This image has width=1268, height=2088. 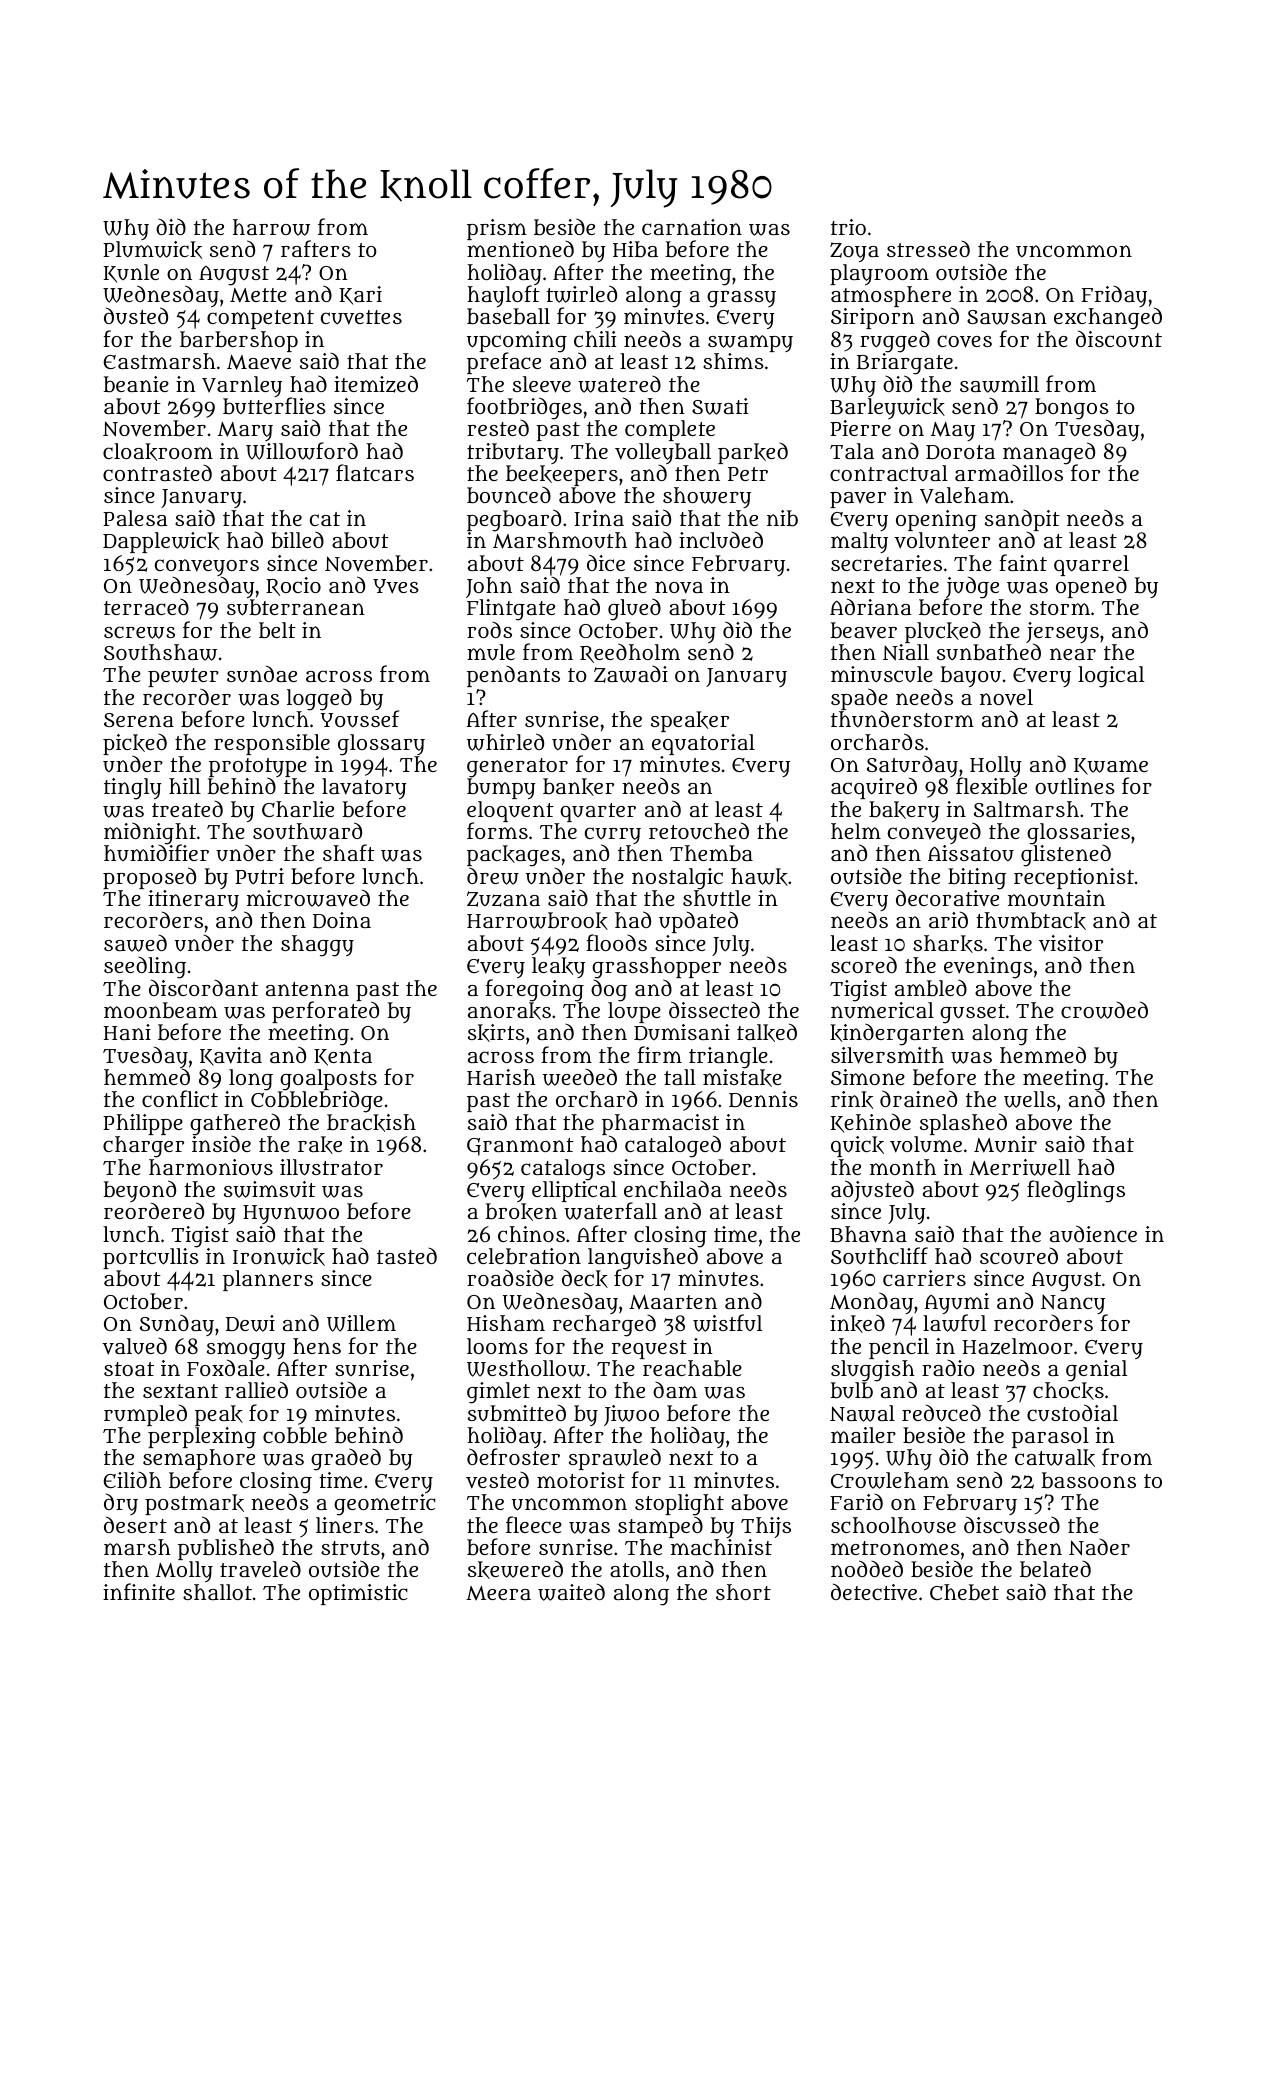 I want to click on perforated, so click(x=325, y=1012).
